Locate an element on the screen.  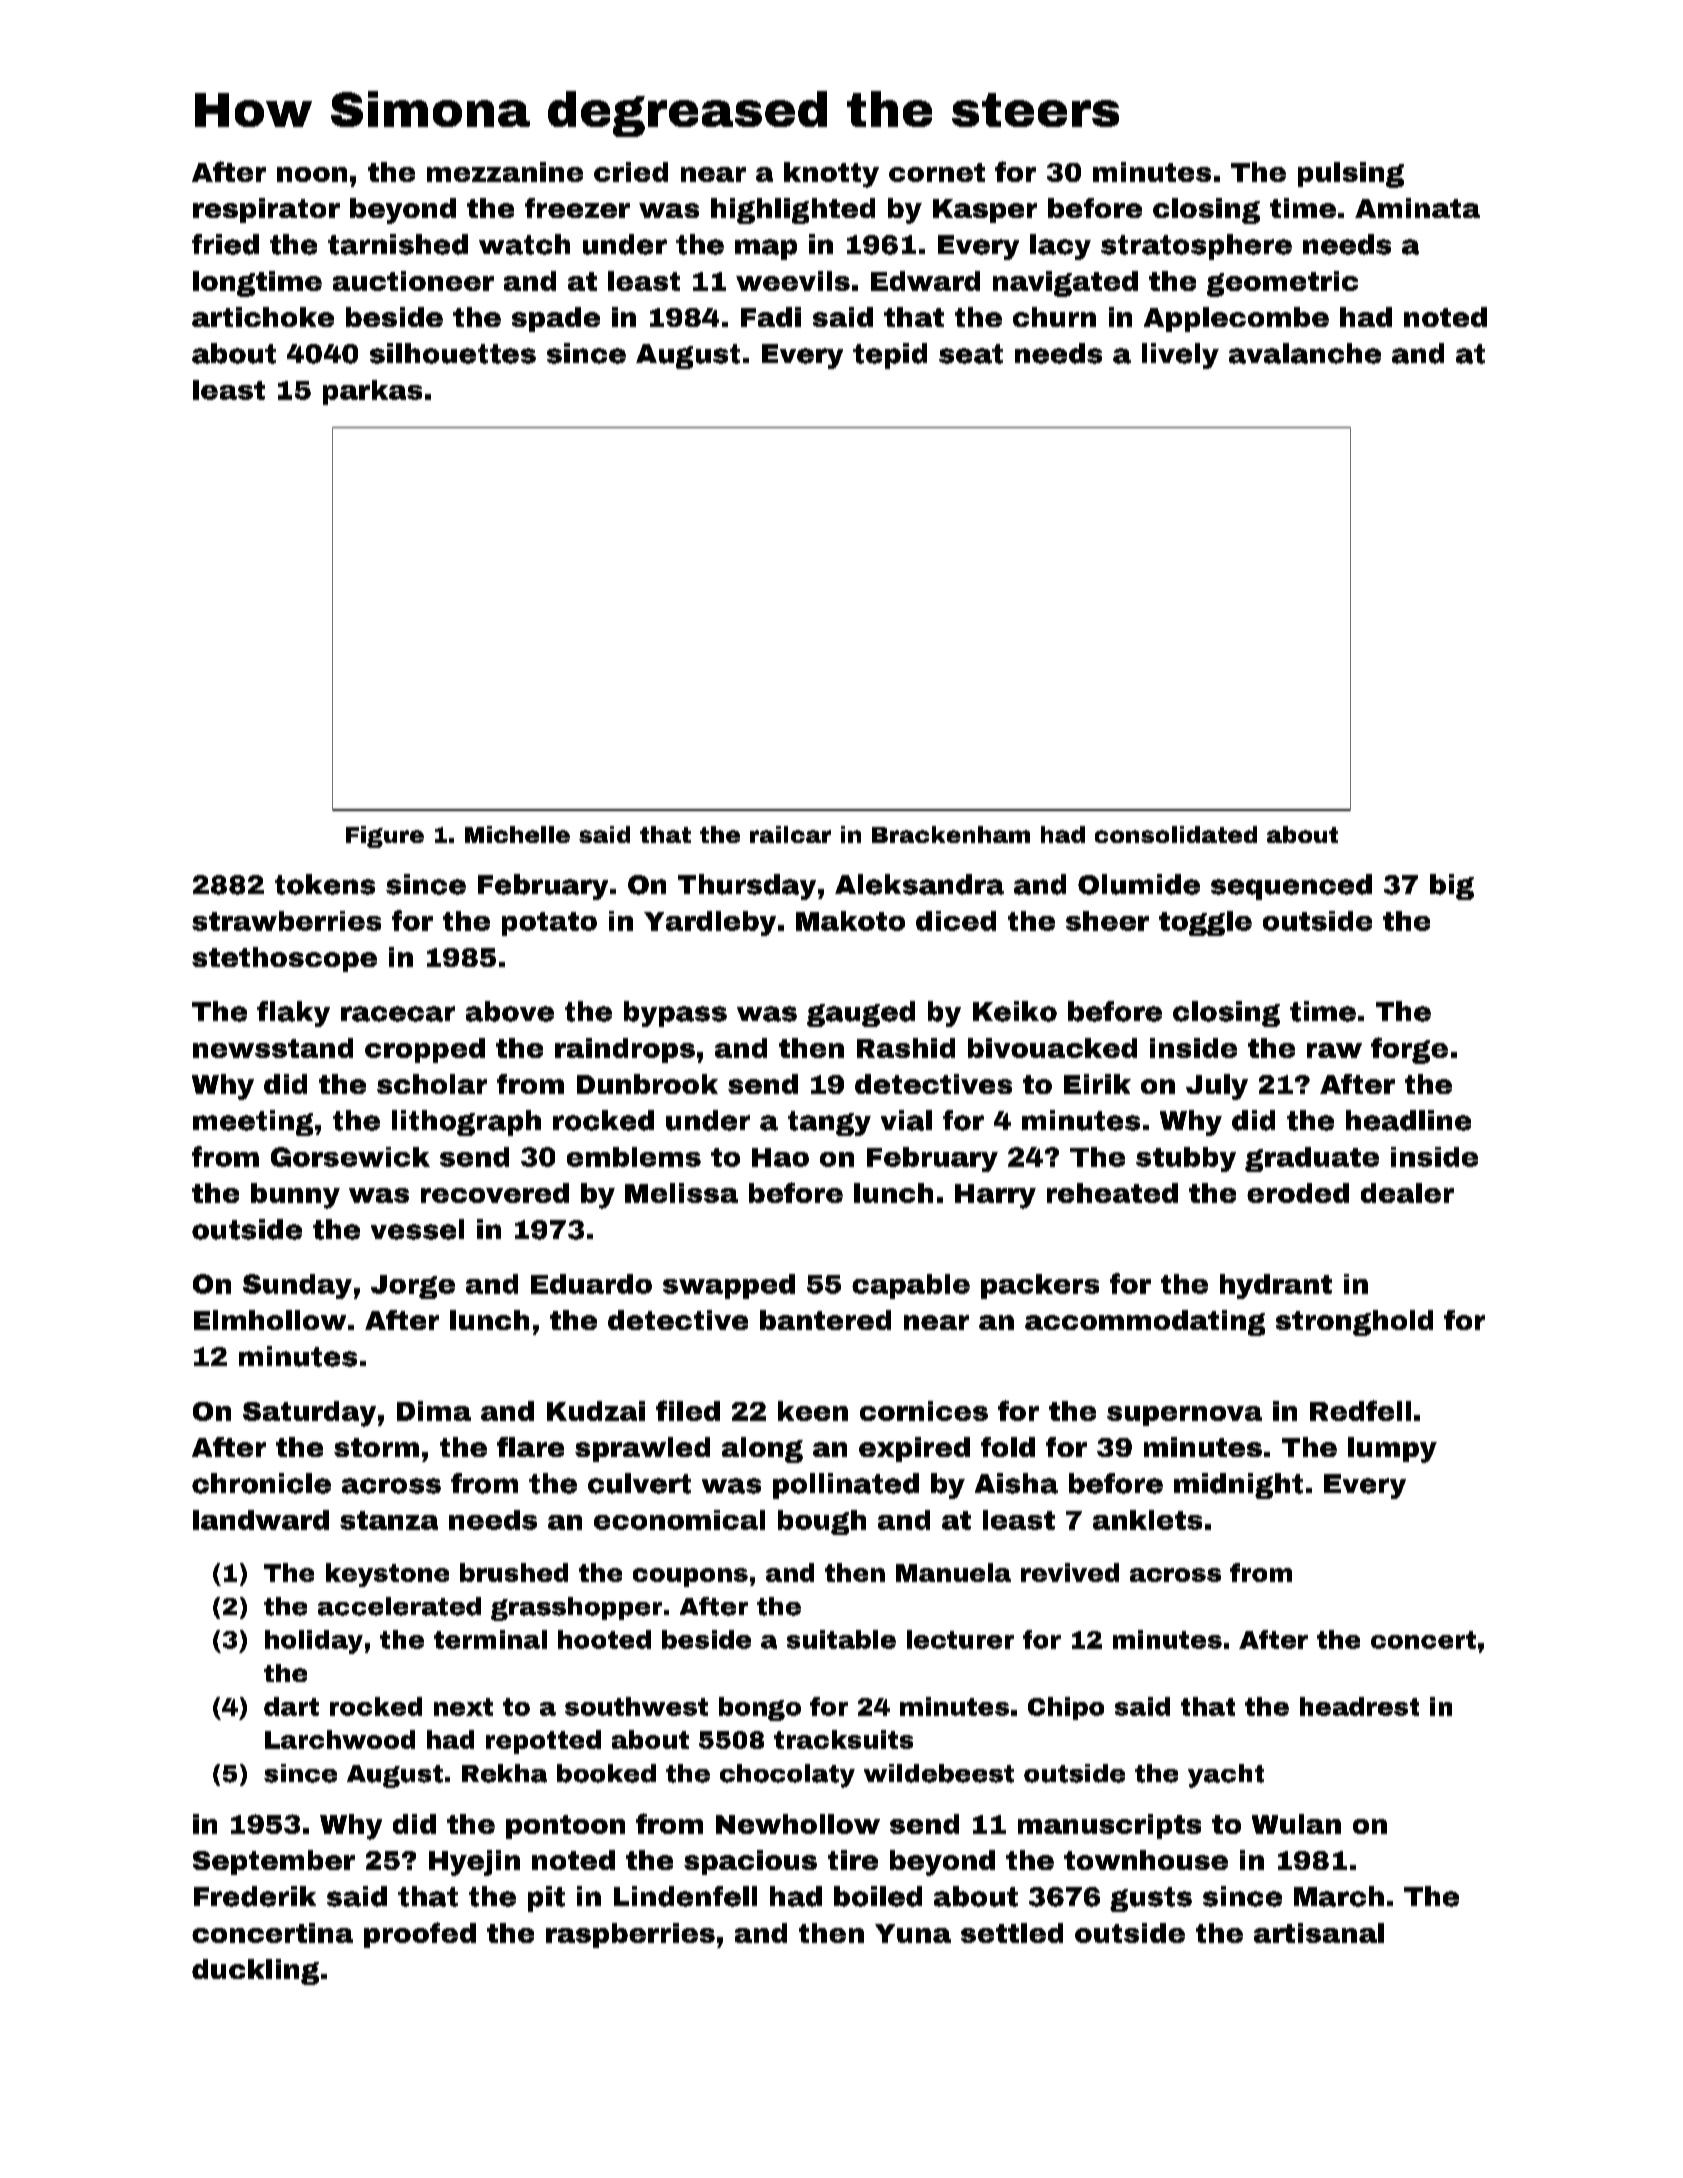
racecar is located at coordinates (398, 1014).
